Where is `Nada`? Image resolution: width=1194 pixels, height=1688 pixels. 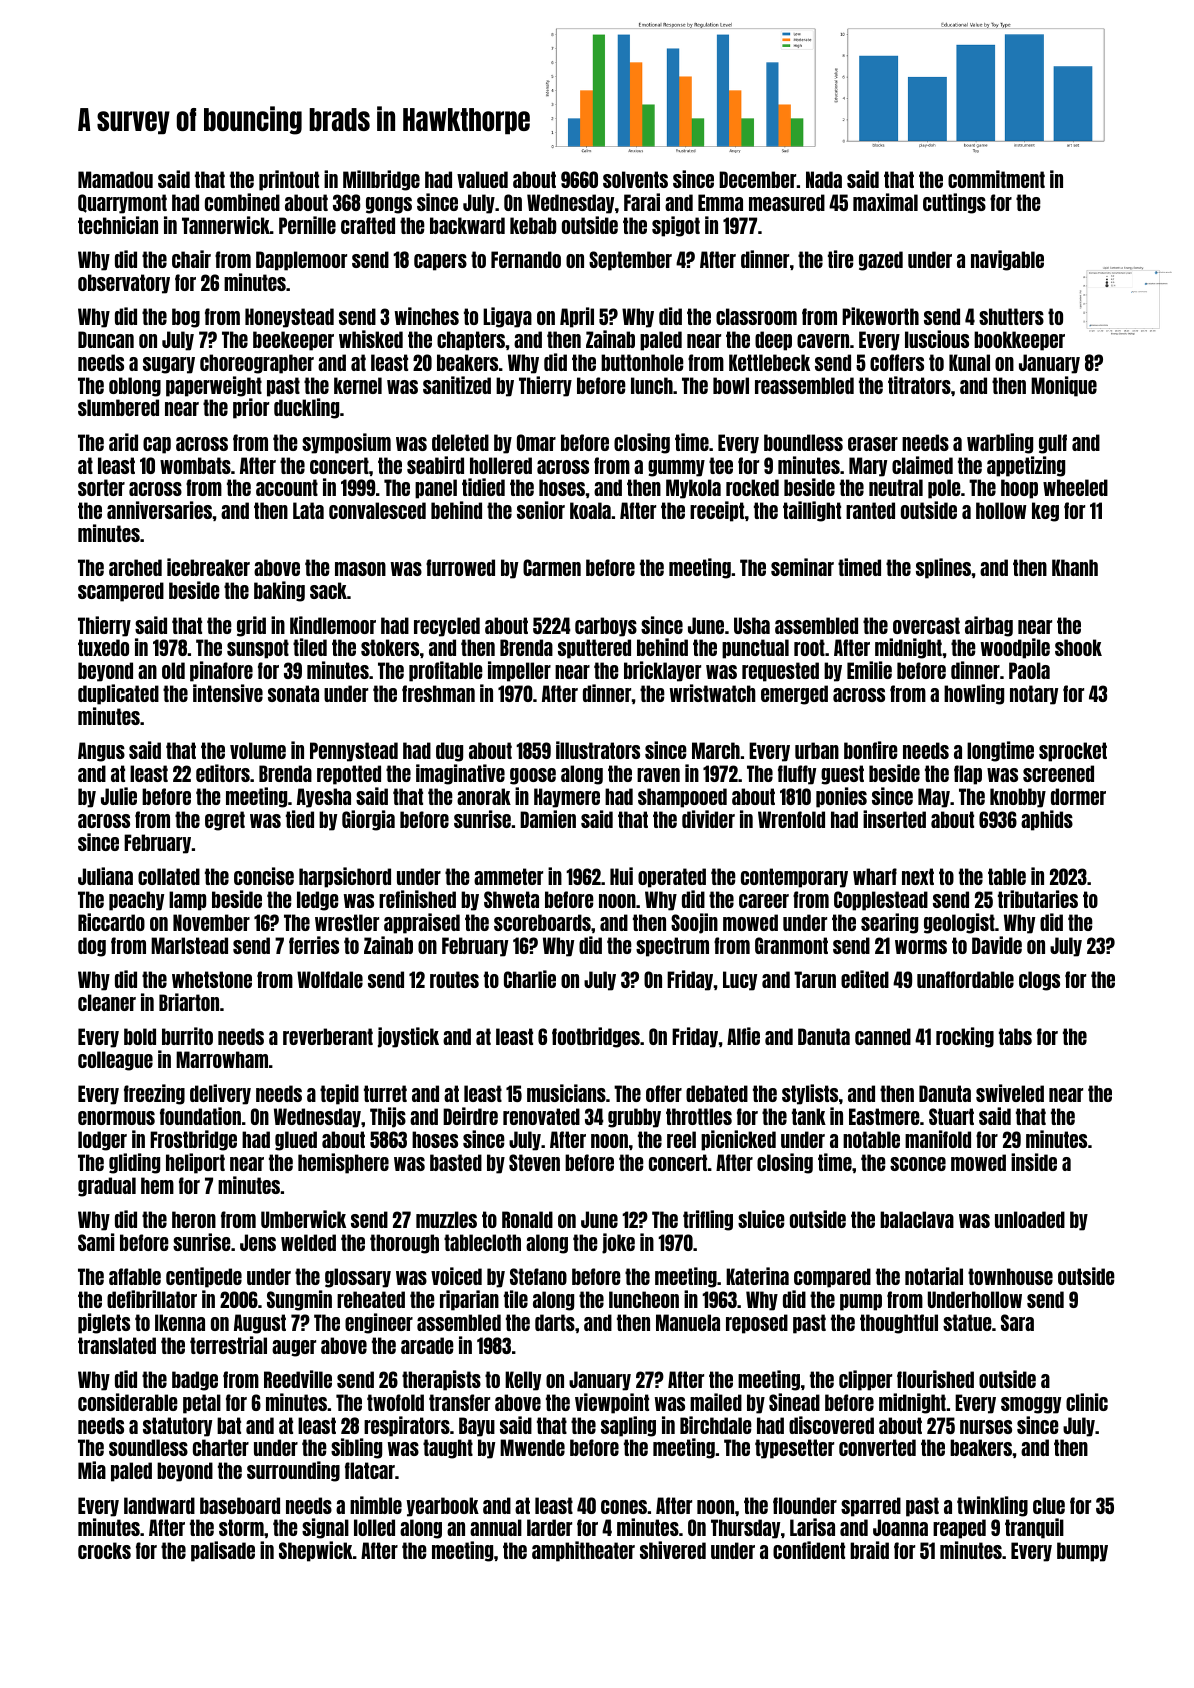 Nada is located at coordinates (824, 179).
